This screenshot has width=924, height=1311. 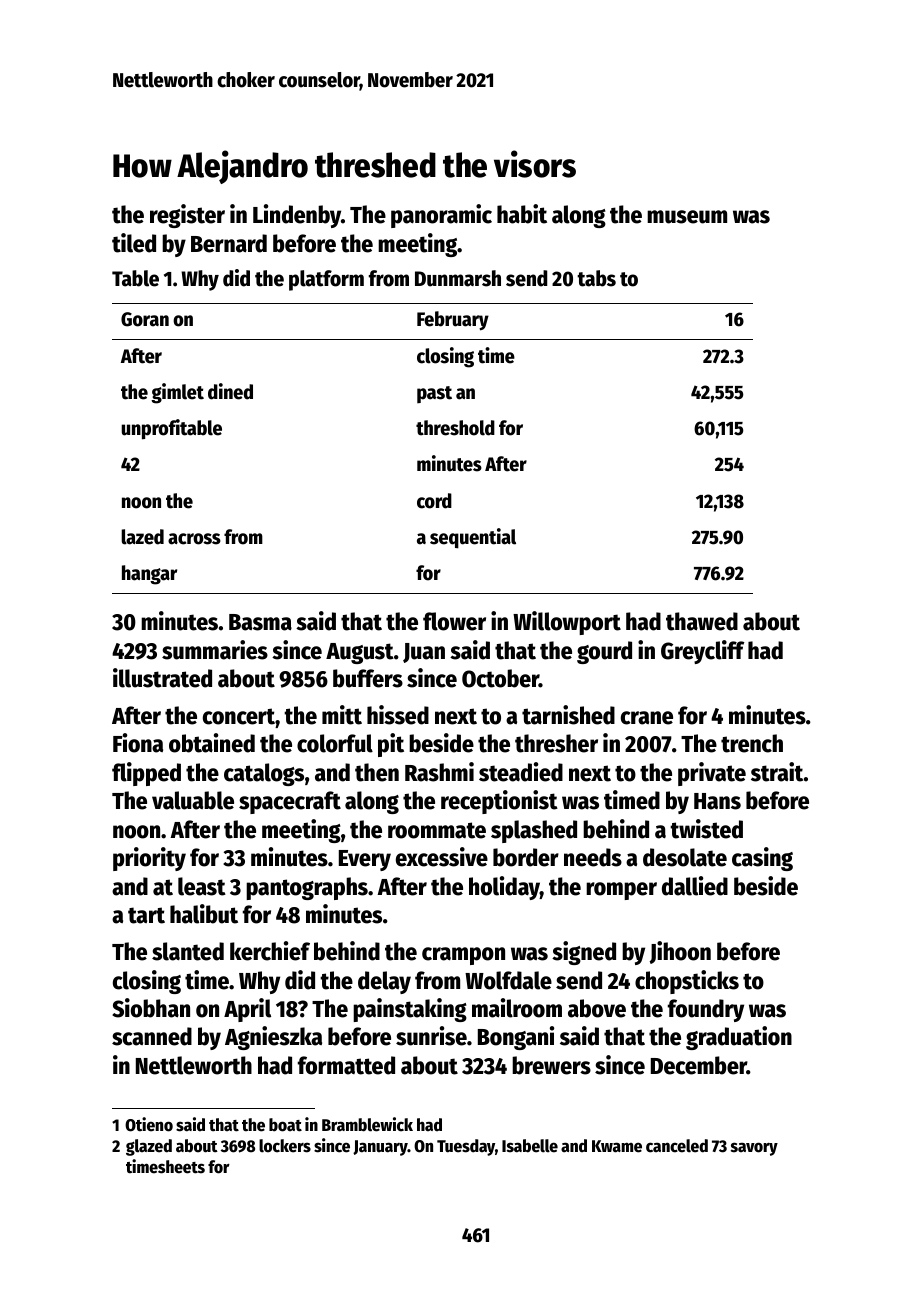 What do you see at coordinates (584, 953) in the screenshot?
I see `signed` at bounding box center [584, 953].
